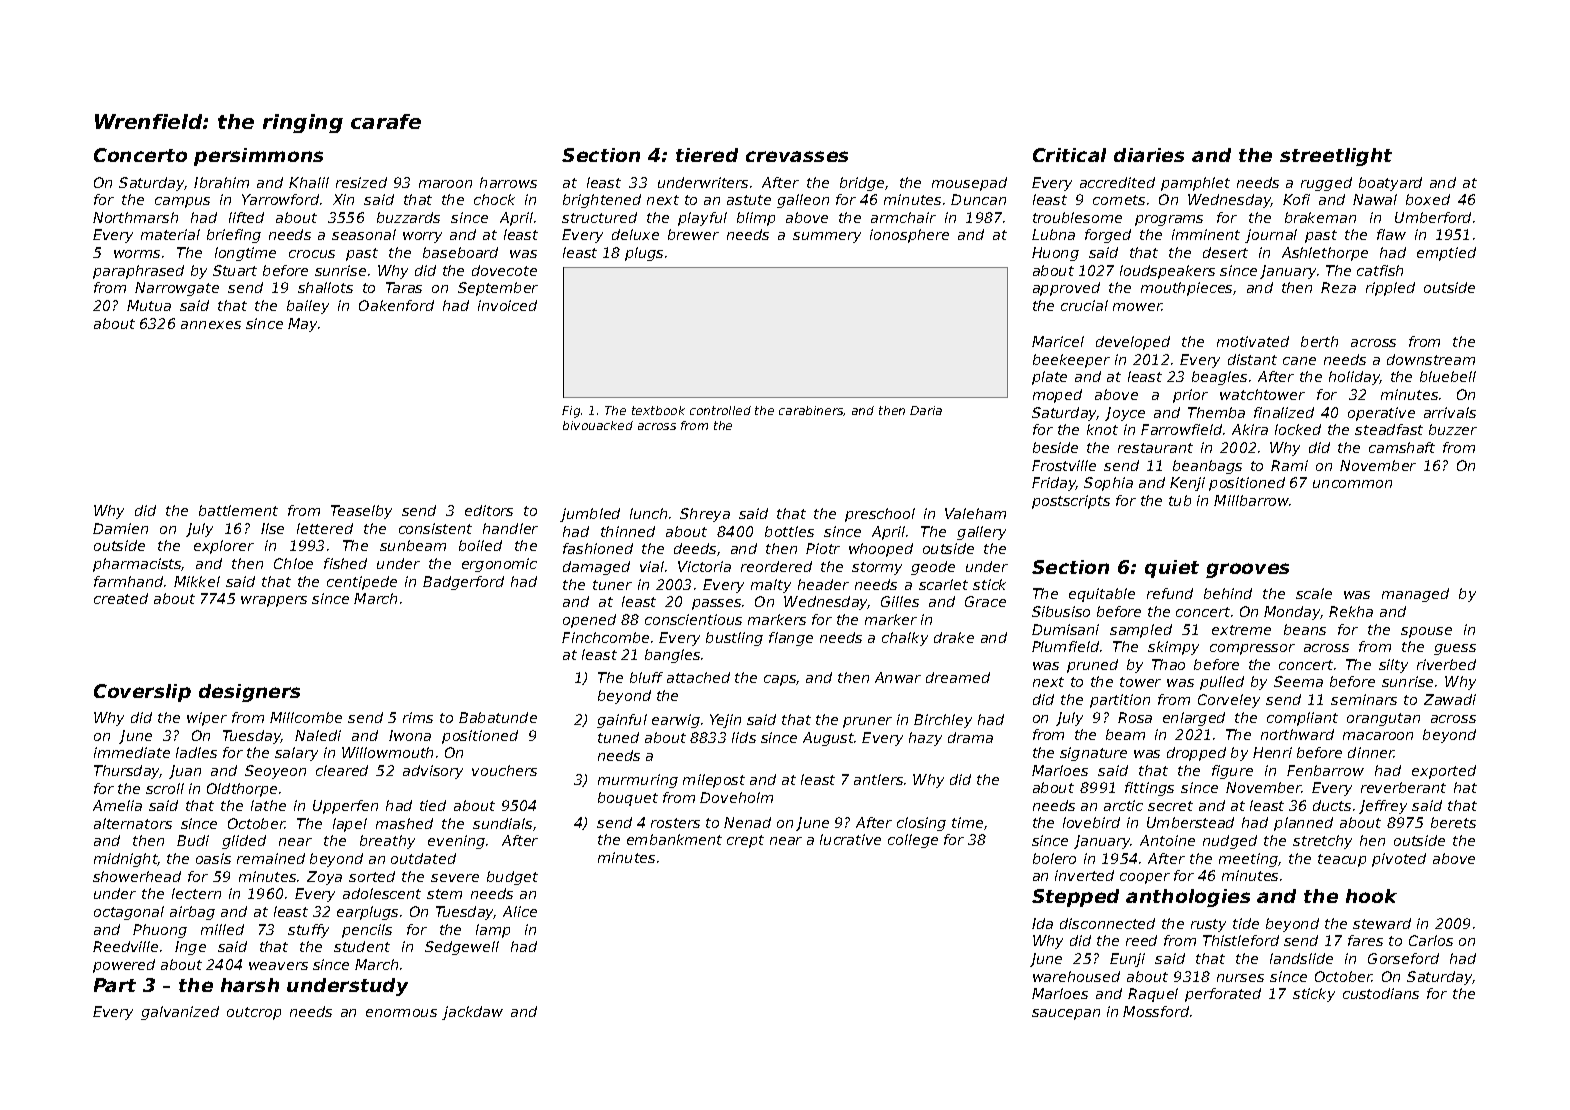  What do you see at coordinates (361, 182) in the image?
I see `resized` at bounding box center [361, 182].
